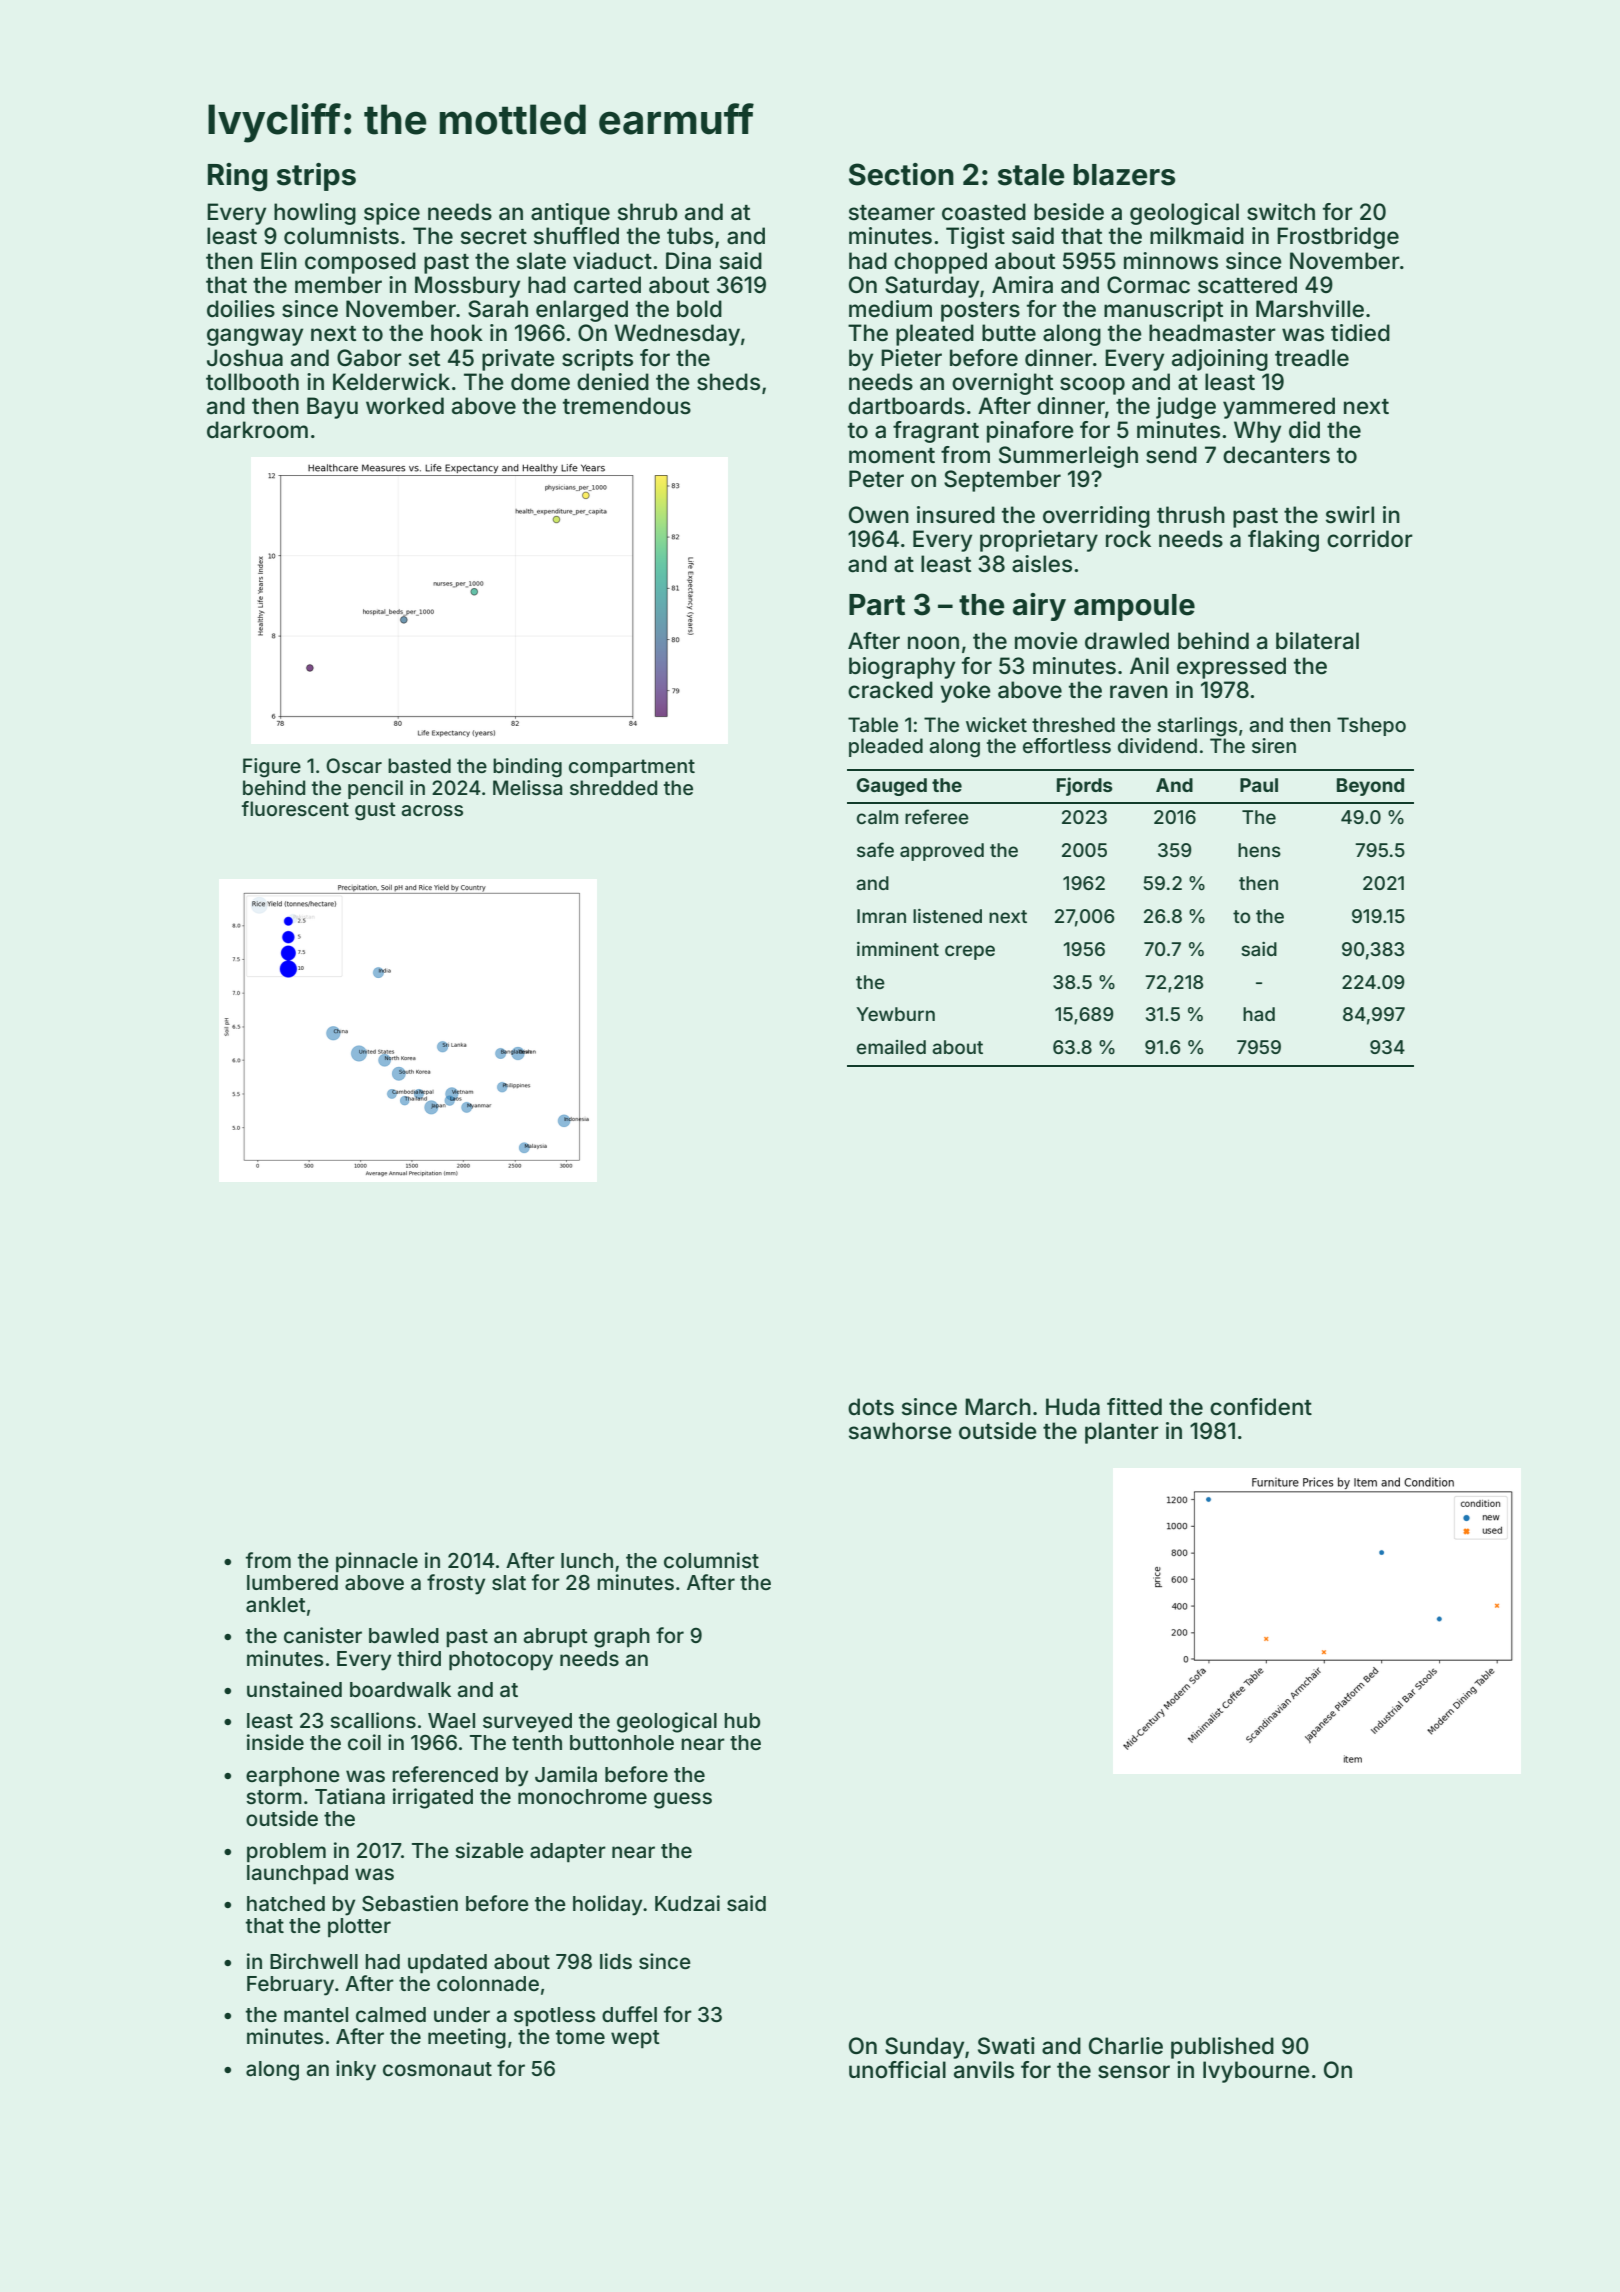 The image size is (1620, 2292). I want to click on binding, so click(527, 768).
